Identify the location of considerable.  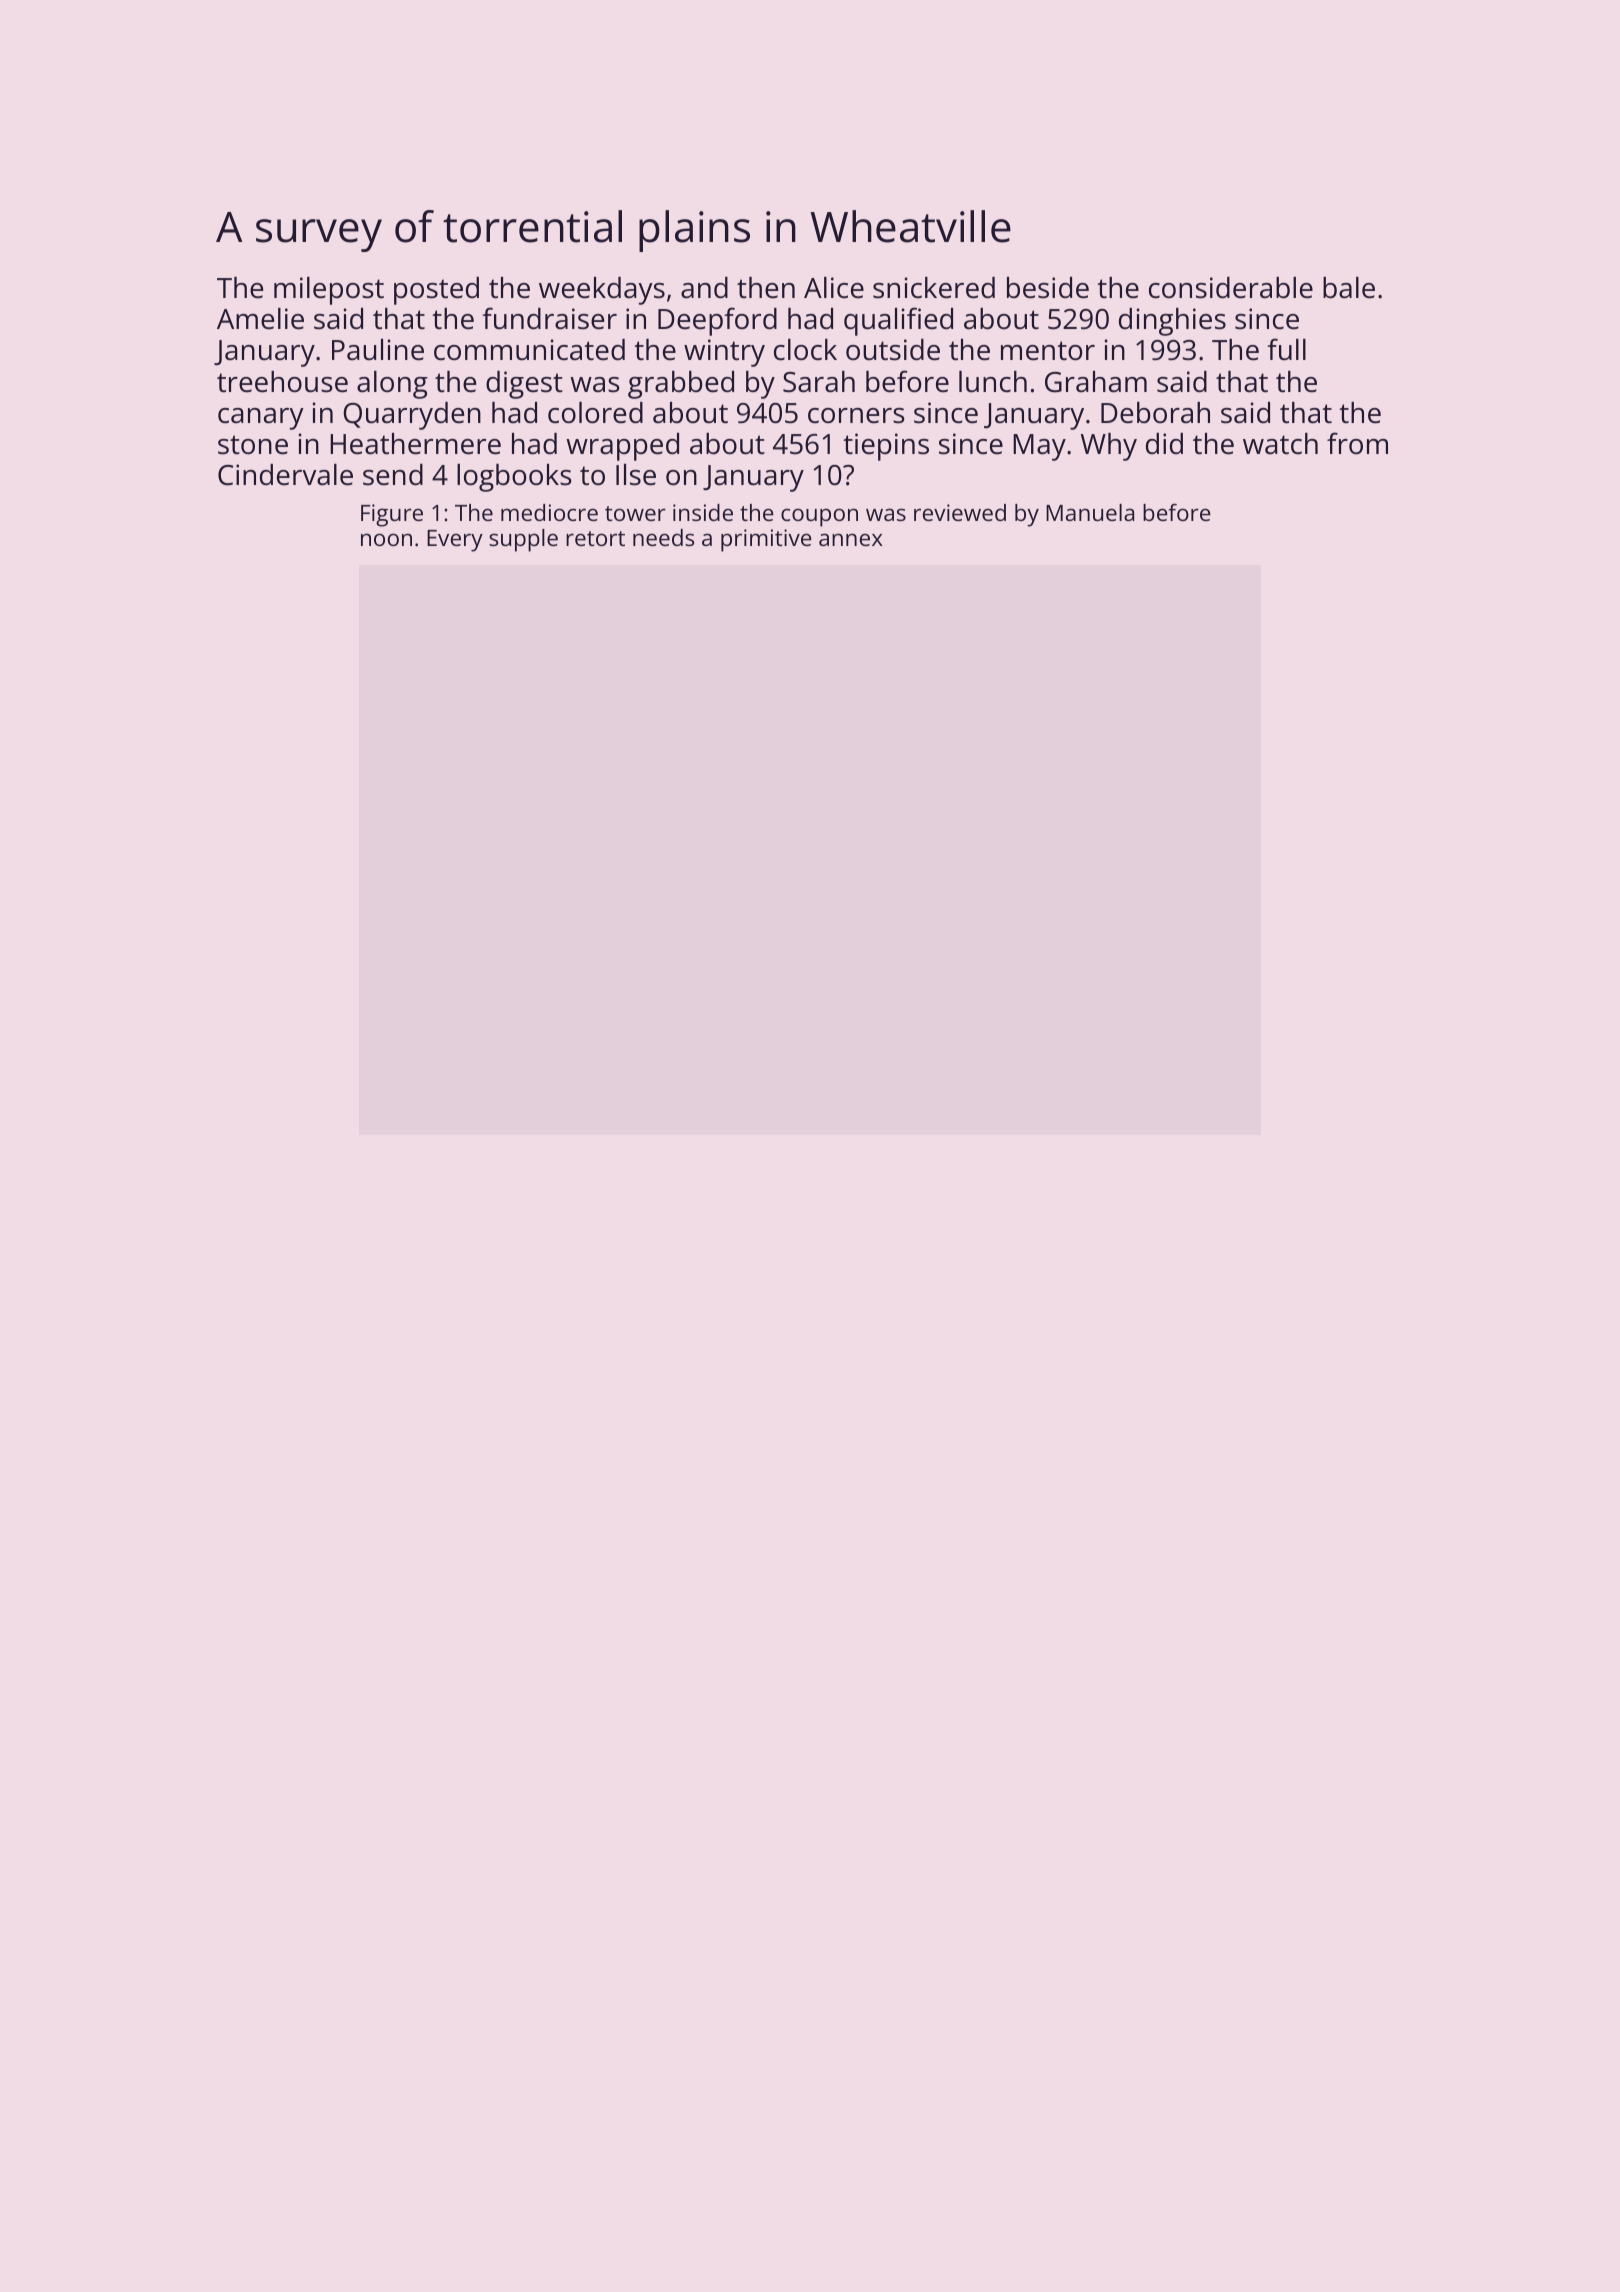
(1231, 288).
